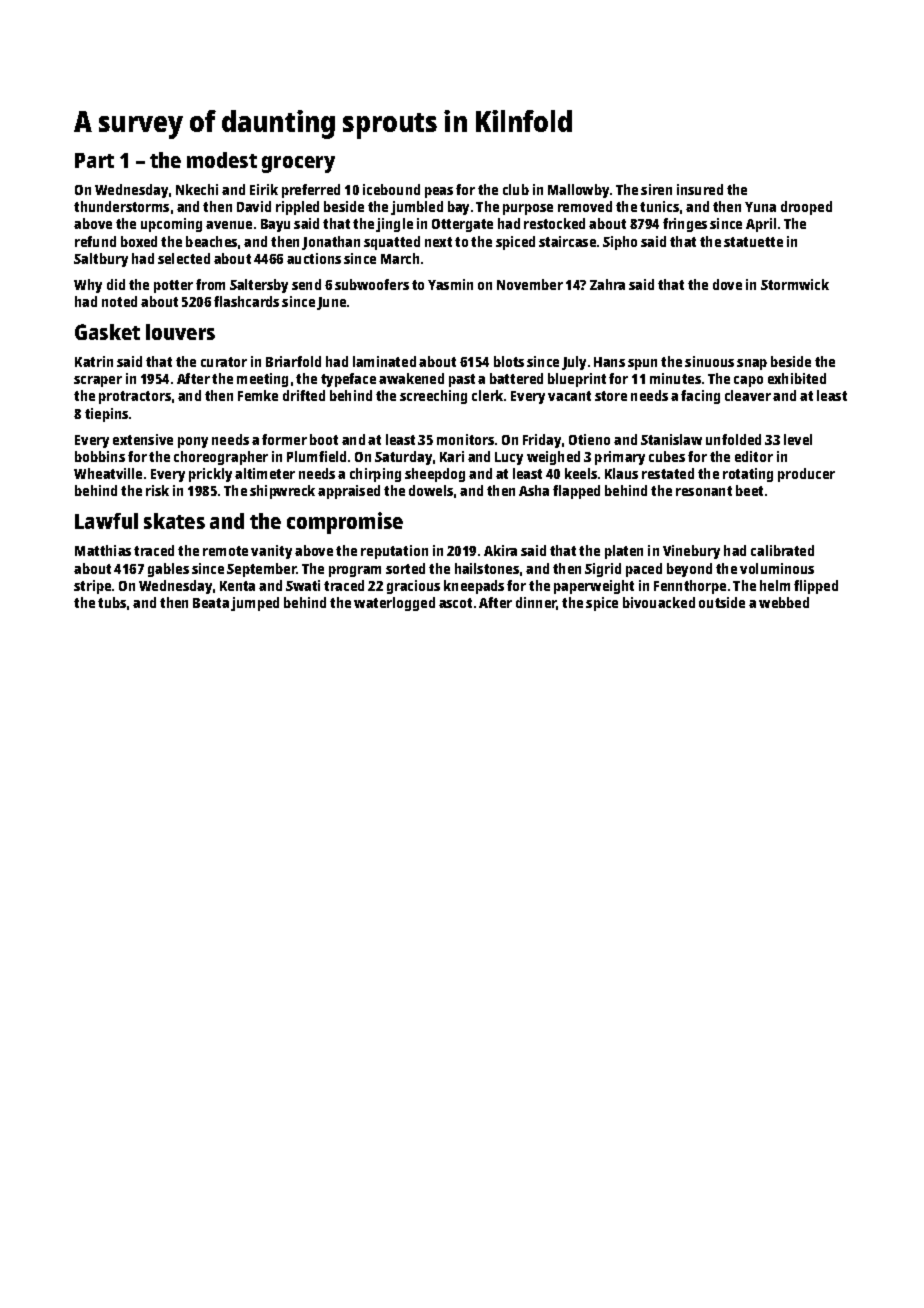 Image resolution: width=924 pixels, height=1308 pixels. What do you see at coordinates (435, 475) in the document?
I see `sheepdog` at bounding box center [435, 475].
